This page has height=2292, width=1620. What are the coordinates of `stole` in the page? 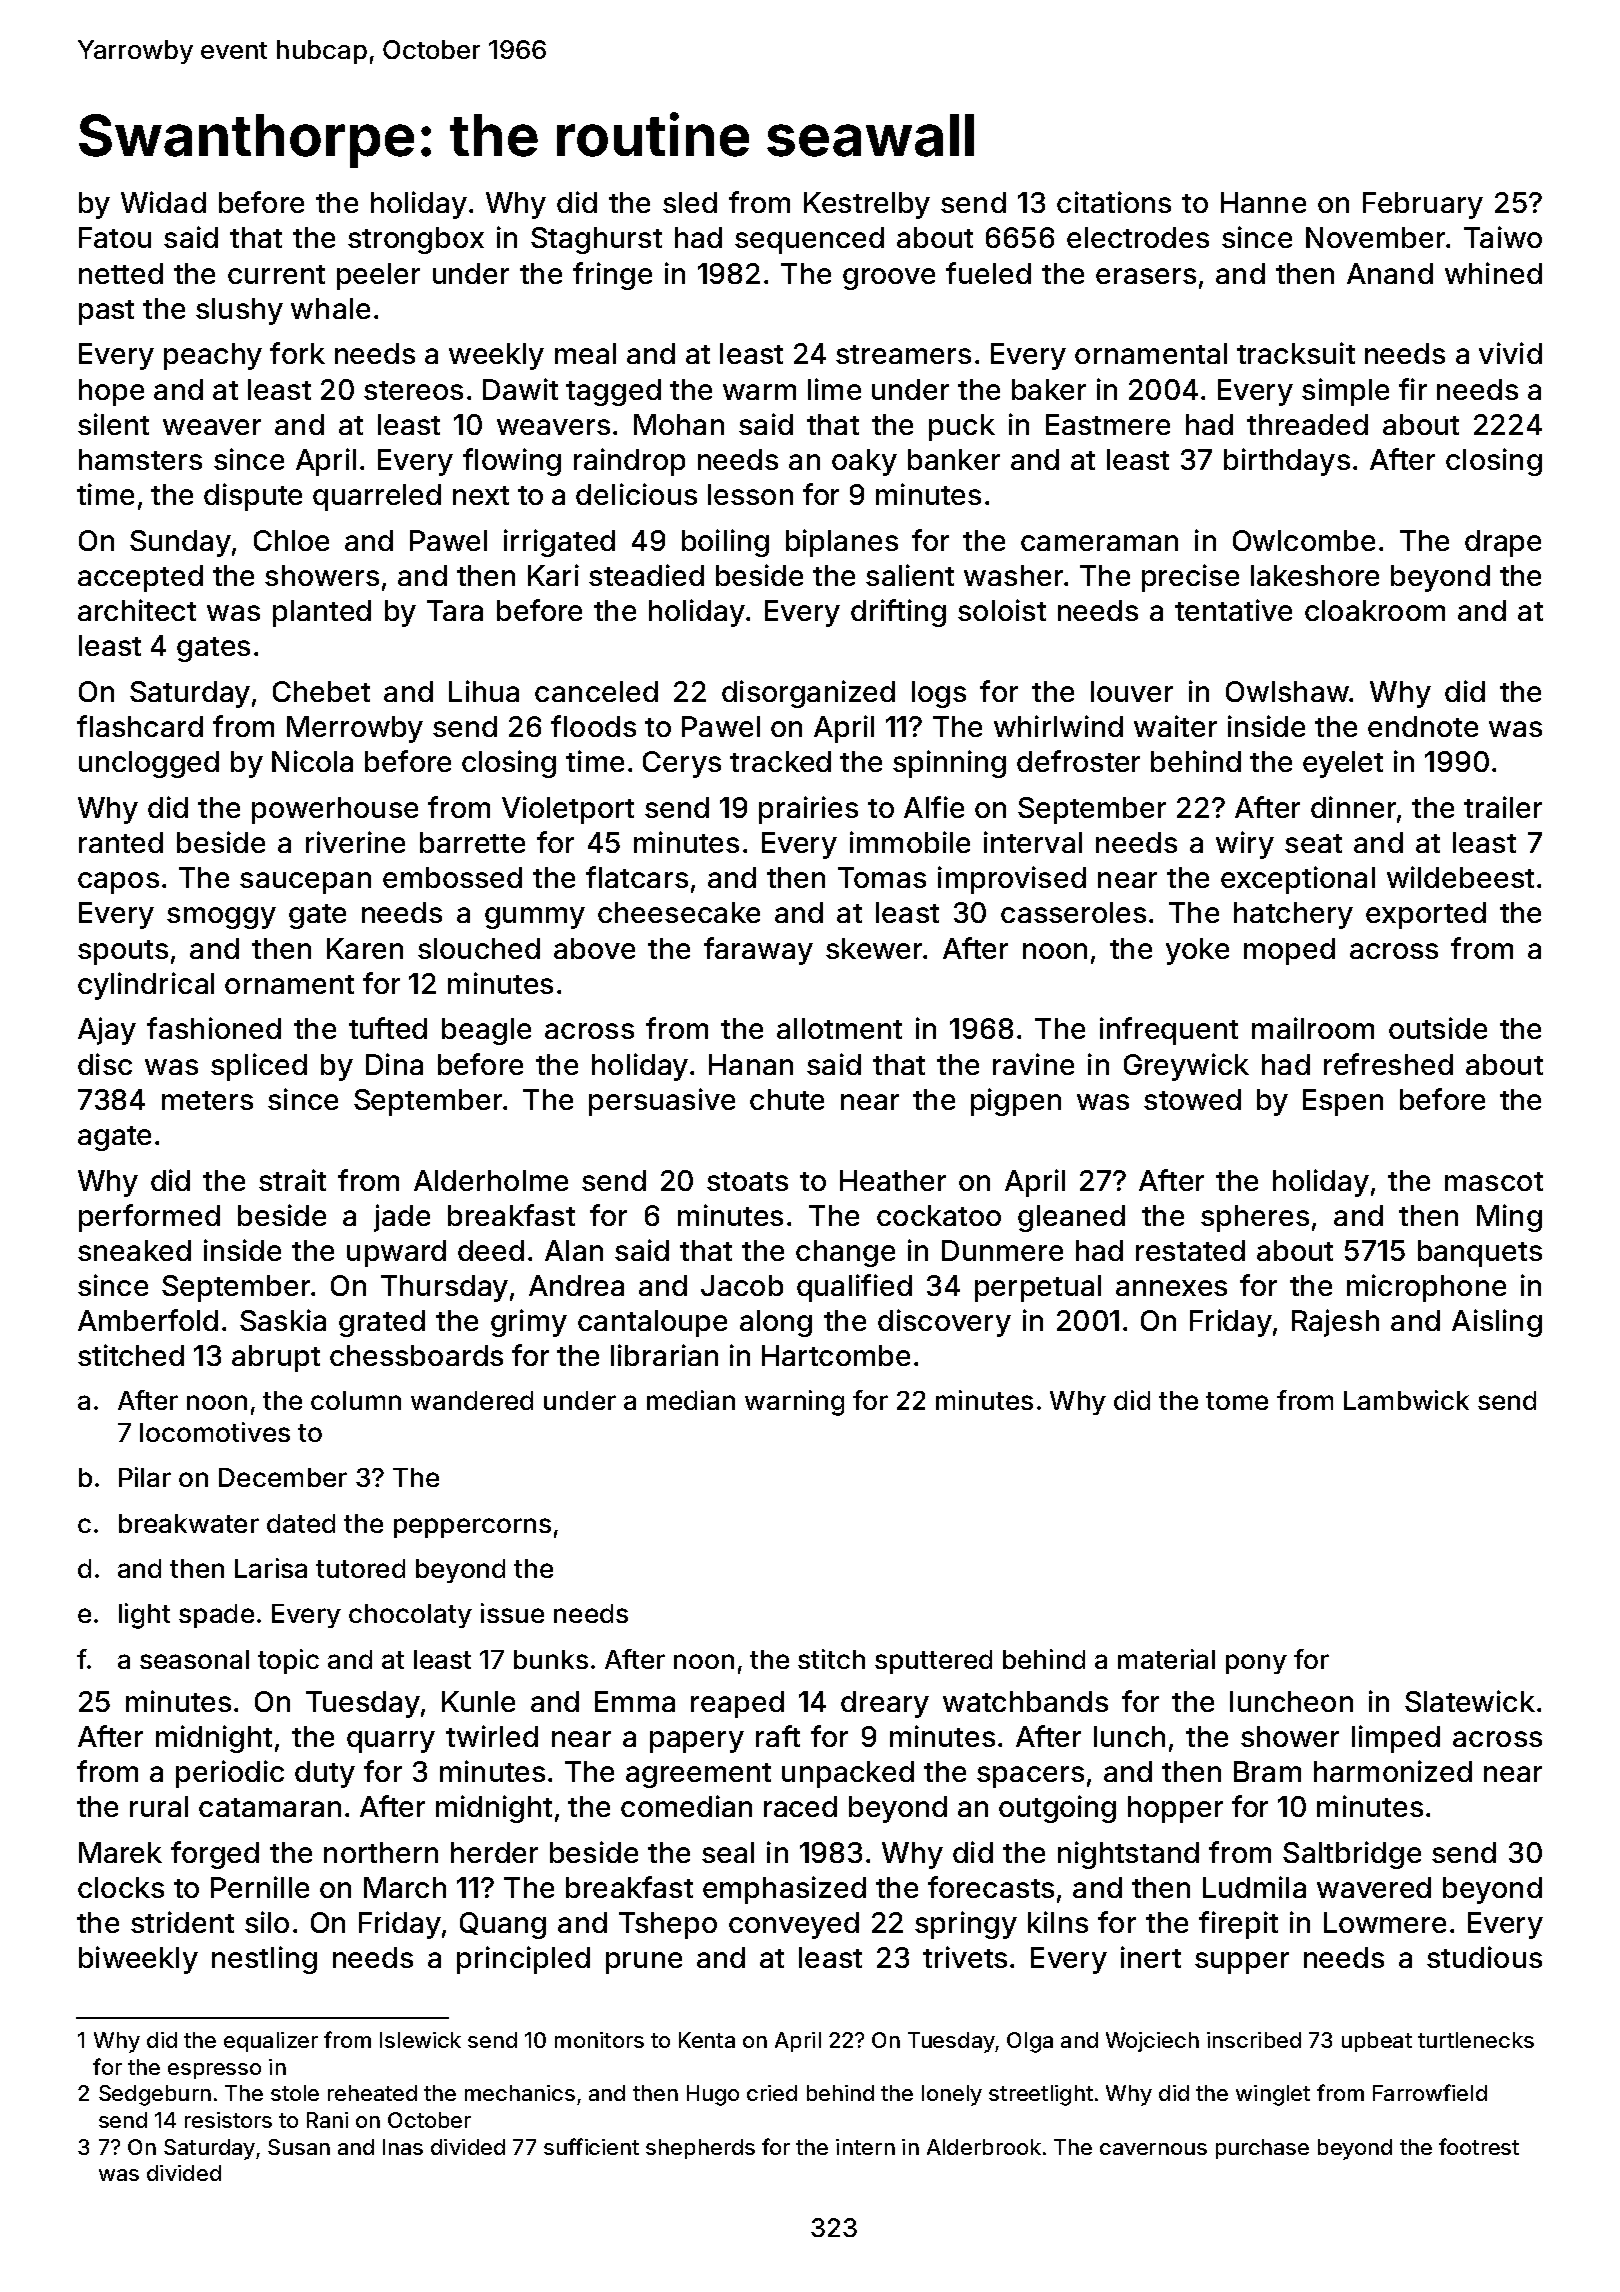 It's located at (295, 2093).
